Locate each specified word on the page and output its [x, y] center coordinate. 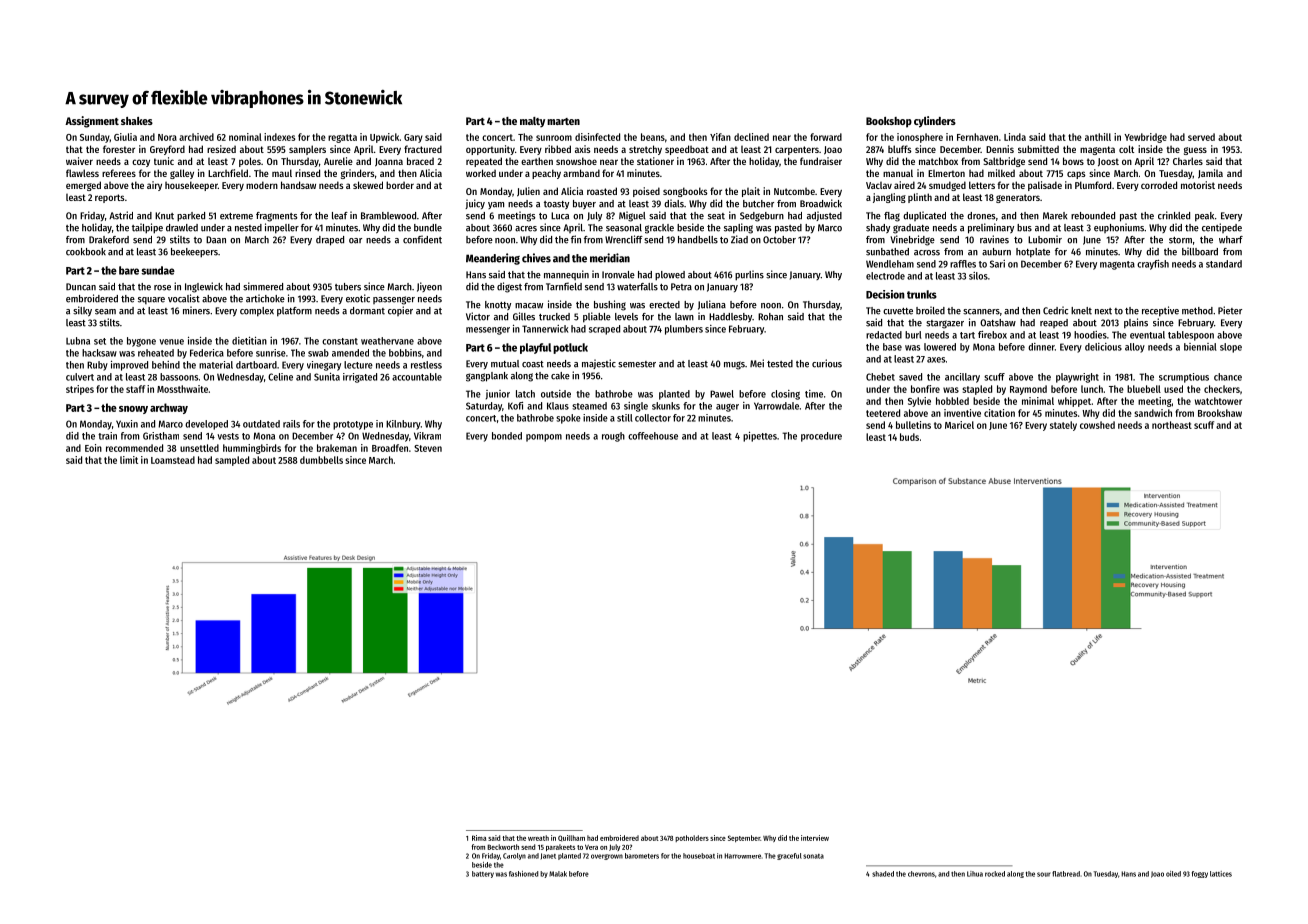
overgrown [607, 857]
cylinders [935, 122]
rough [613, 437]
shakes [137, 121]
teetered [883, 413]
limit [129, 460]
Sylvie [919, 402]
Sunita [327, 377]
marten [563, 121]
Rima [479, 838]
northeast [1172, 425]
